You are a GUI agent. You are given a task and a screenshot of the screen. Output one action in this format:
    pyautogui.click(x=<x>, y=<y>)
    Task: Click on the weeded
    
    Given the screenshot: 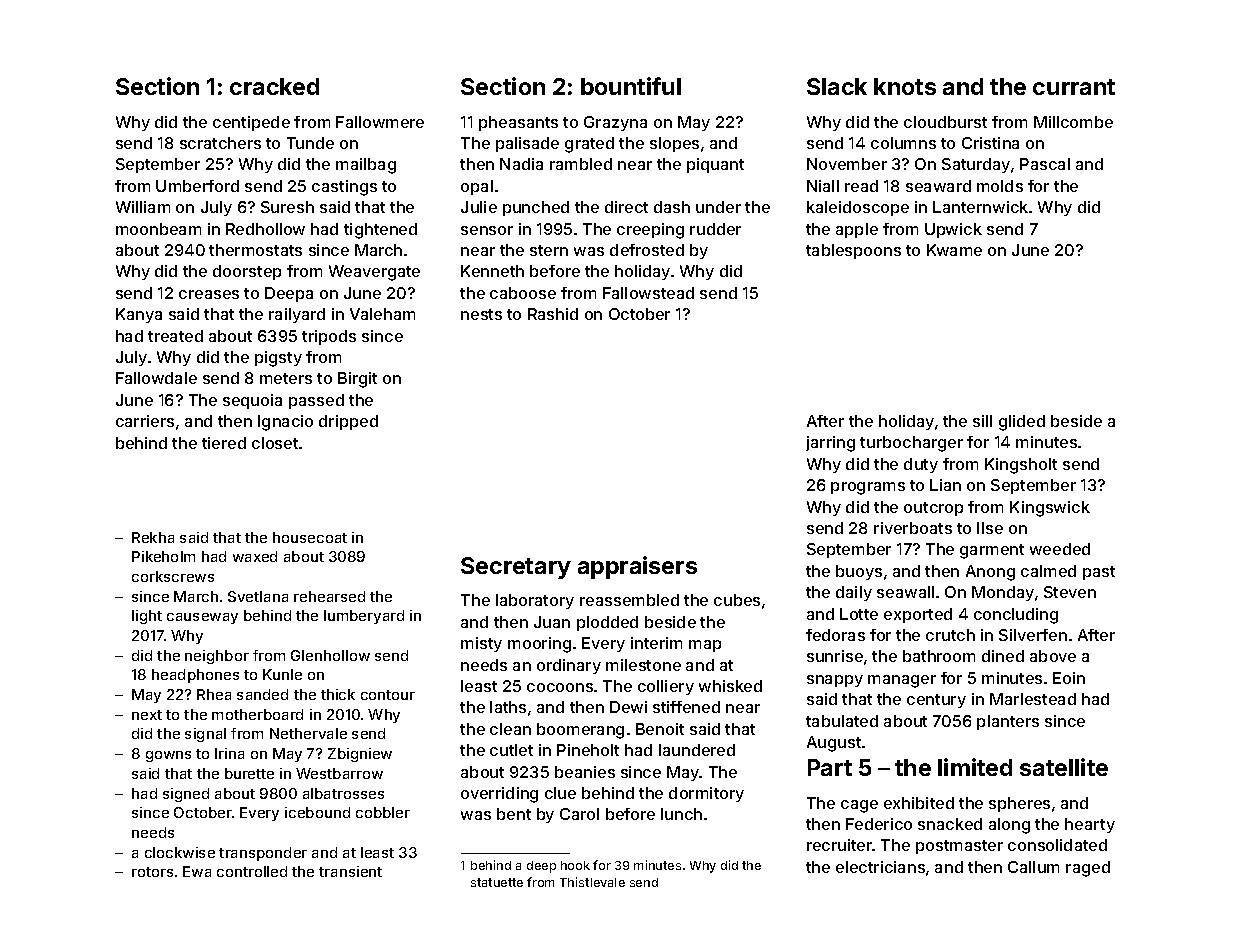 What is the action you would take?
    pyautogui.click(x=1060, y=549)
